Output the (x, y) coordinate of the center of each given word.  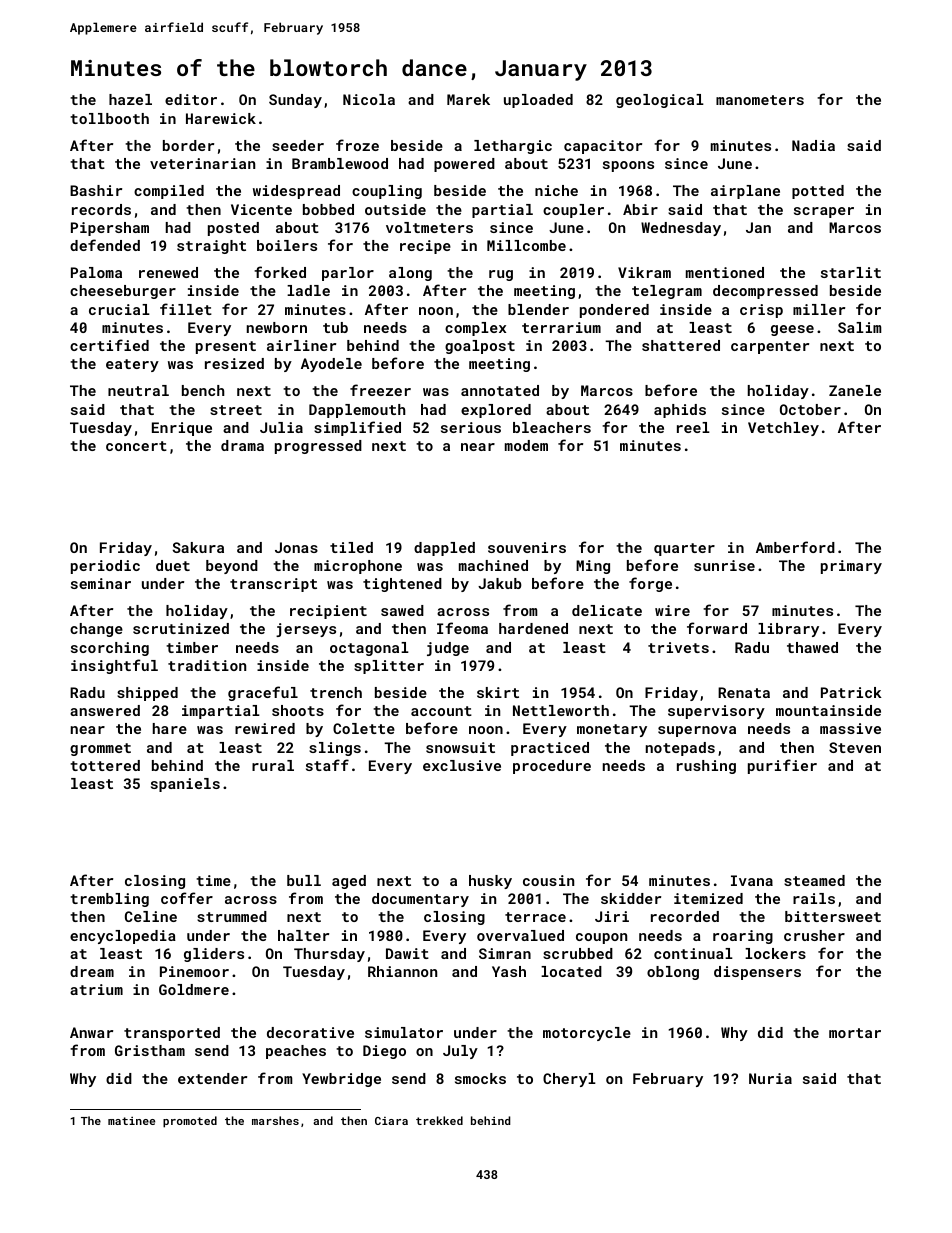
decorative (310, 1032)
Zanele (855, 390)
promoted (190, 1122)
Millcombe (526, 245)
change (96, 630)
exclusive (462, 765)
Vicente (261, 209)
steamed (814, 880)
